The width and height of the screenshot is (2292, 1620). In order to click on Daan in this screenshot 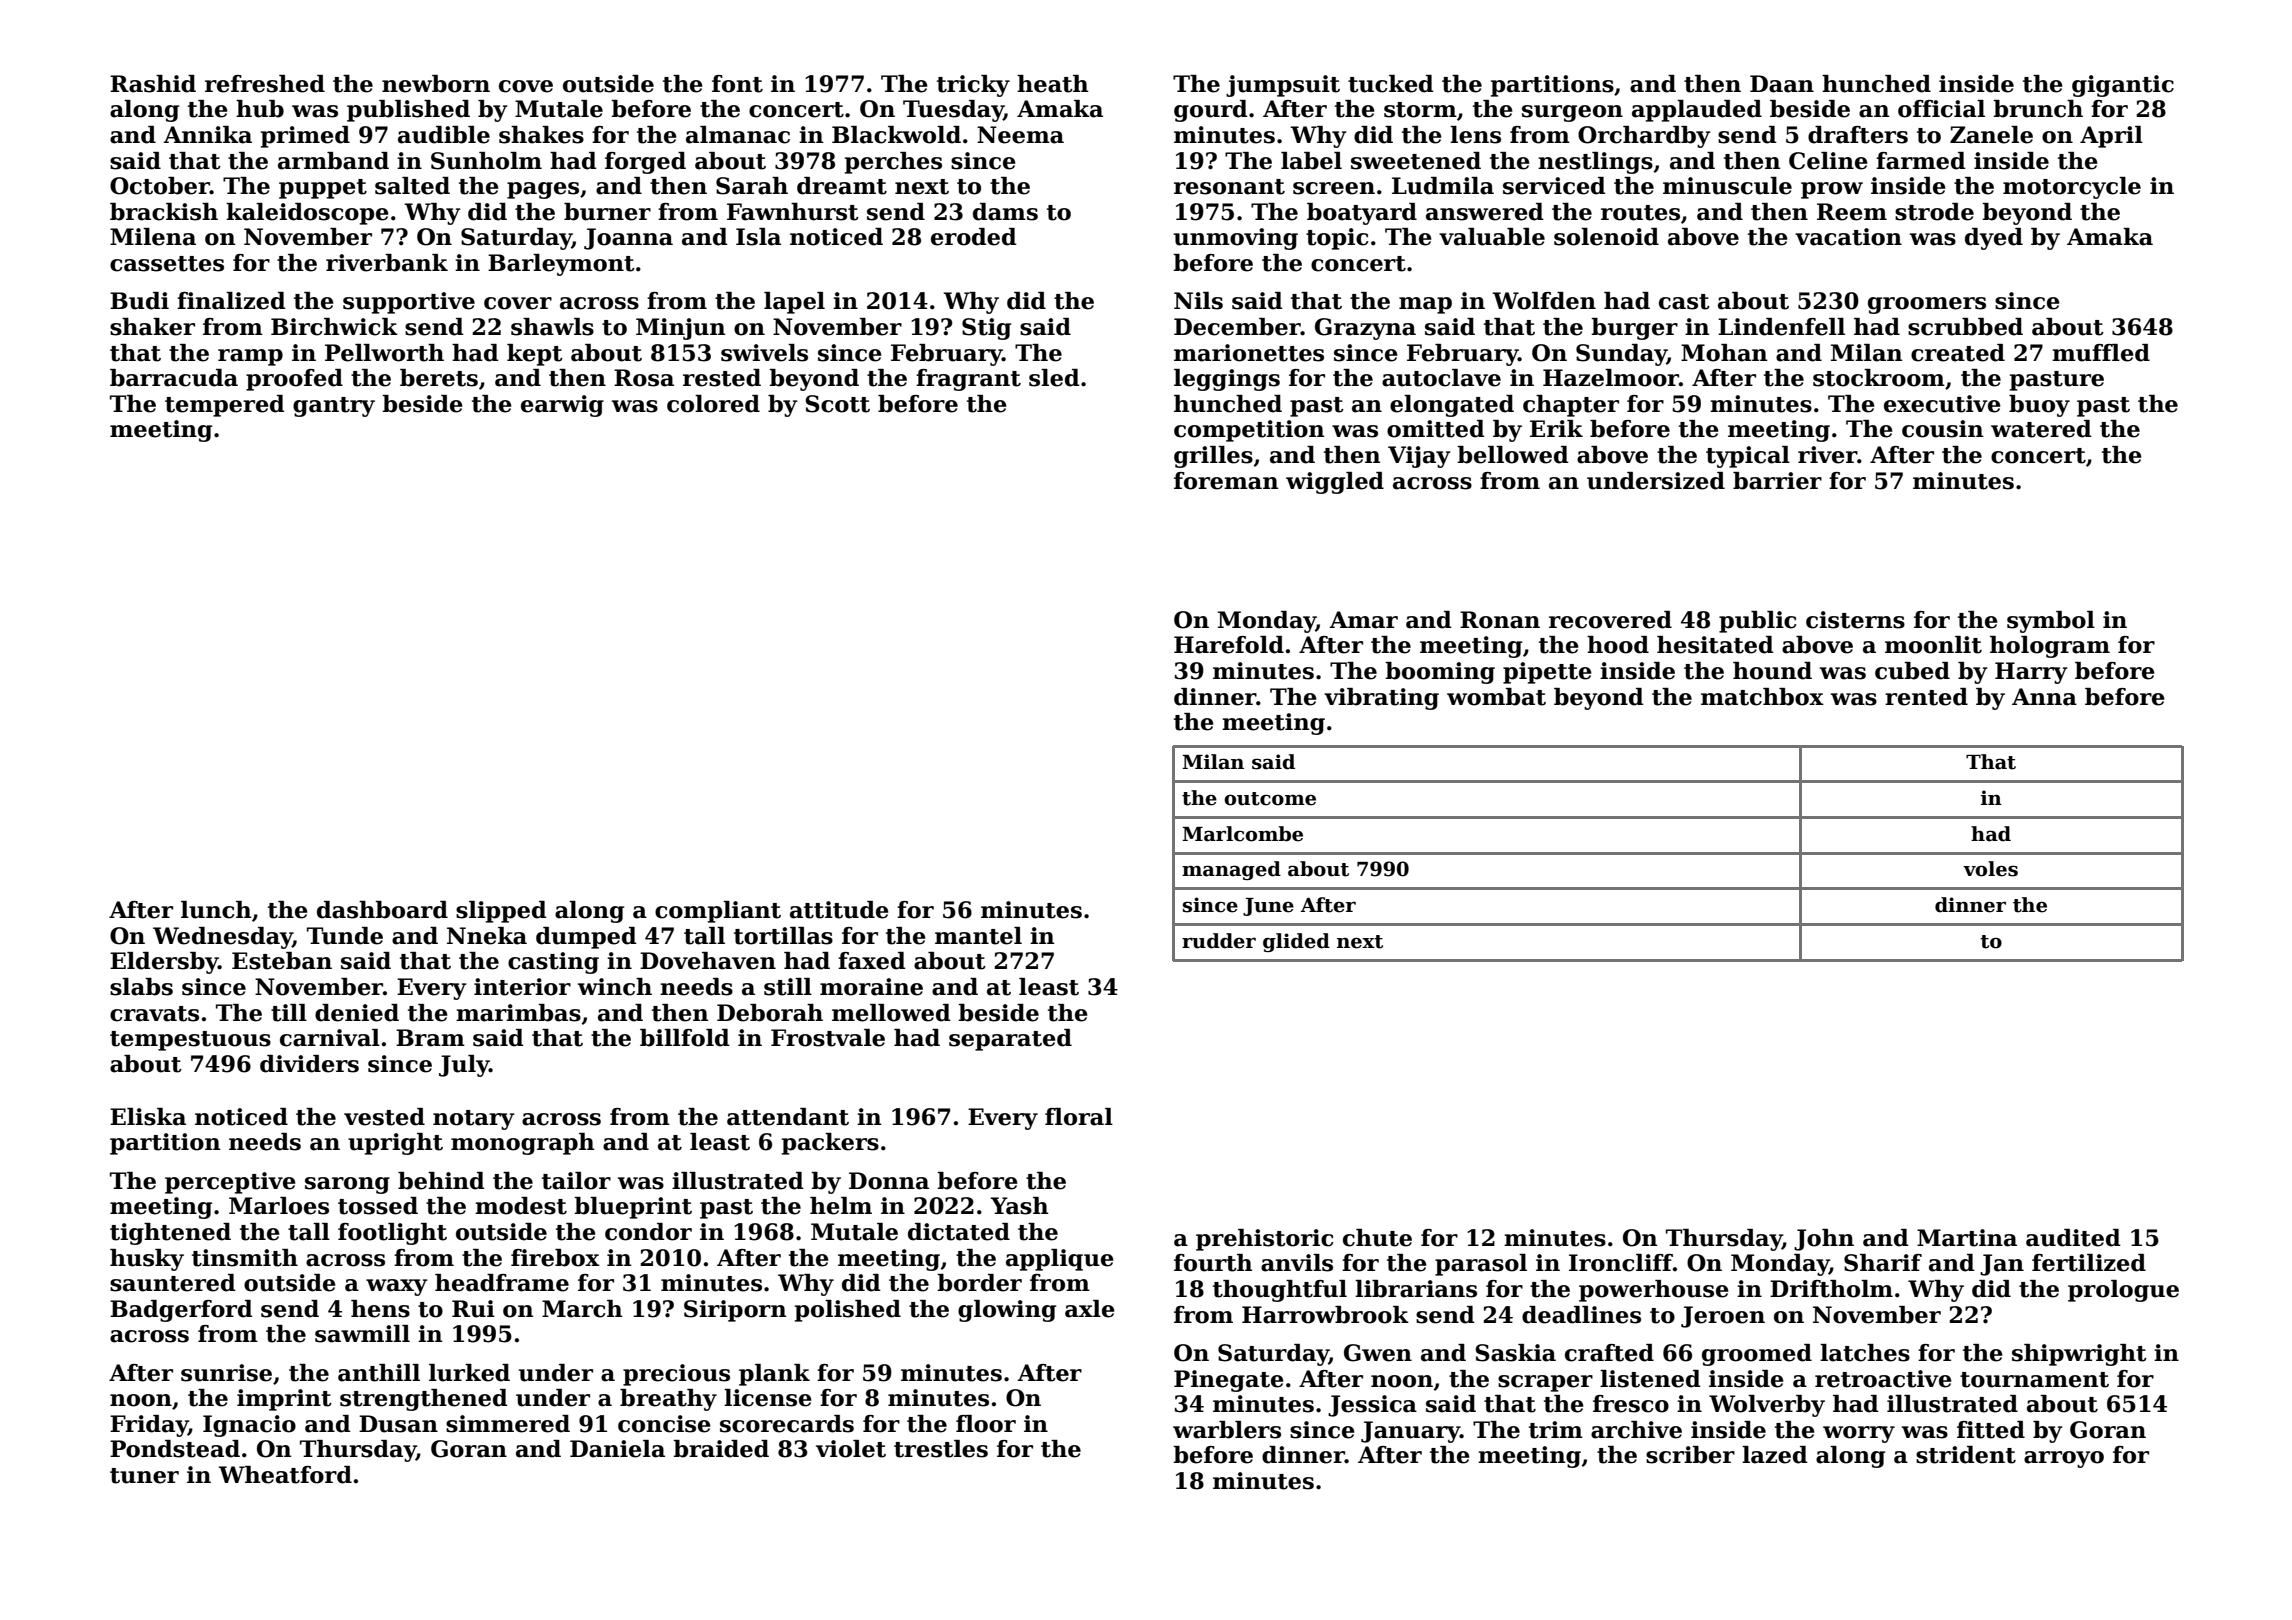, I will do `click(1782, 84)`.
